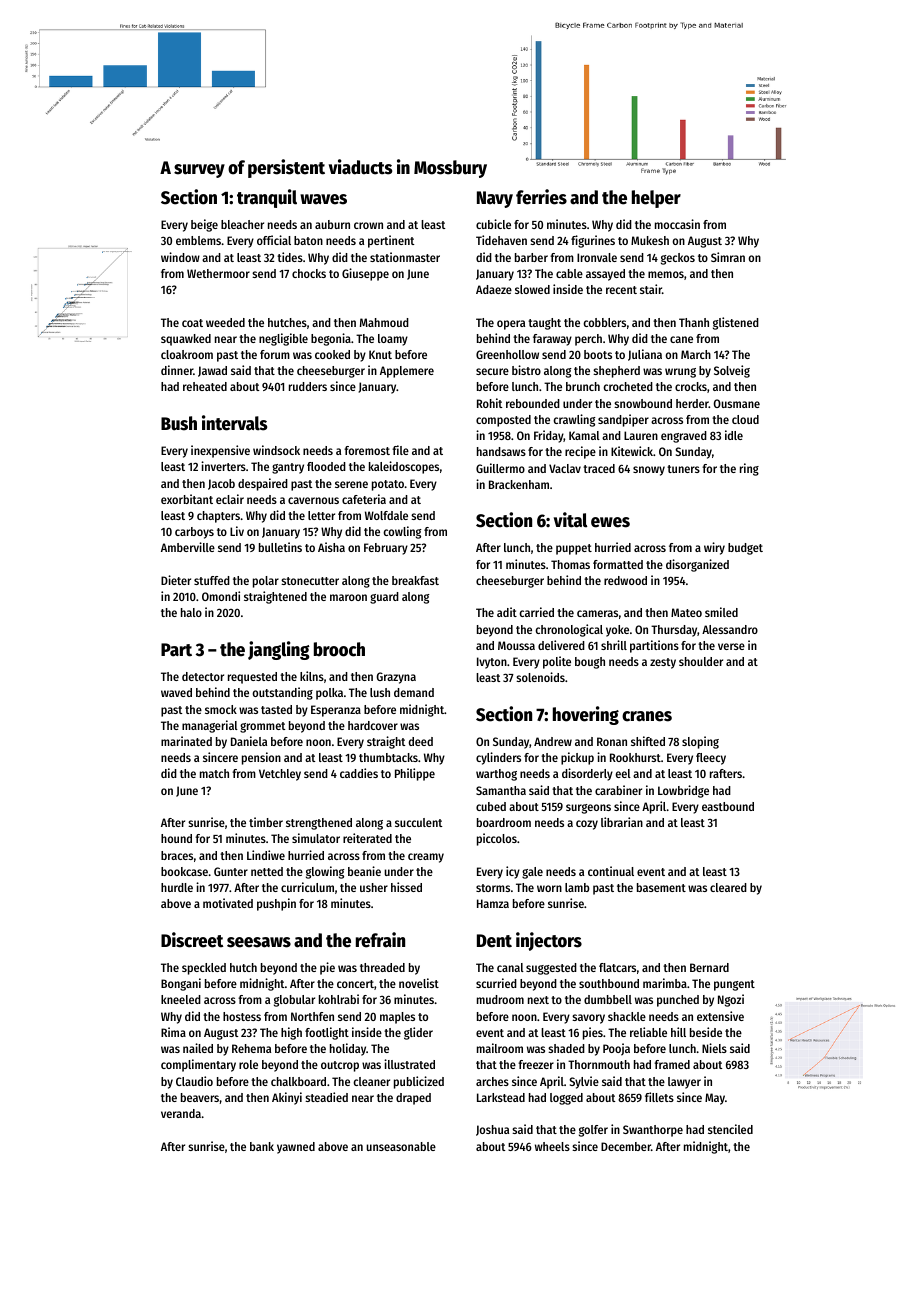 The width and height of the page is (924, 1311). Describe the element at coordinates (745, 419) in the page. I see `cloud` at that location.
